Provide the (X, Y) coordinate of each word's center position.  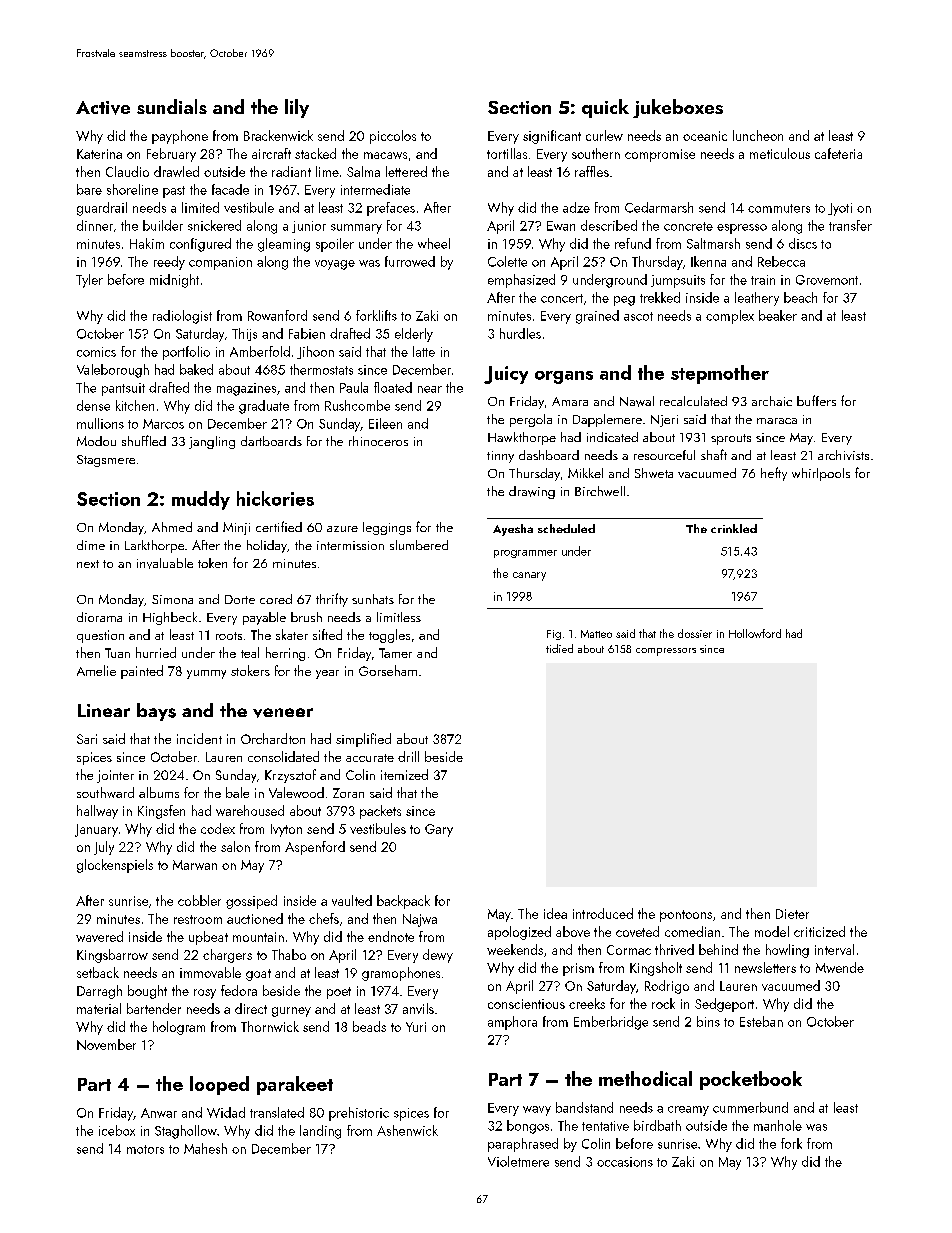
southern (596, 153)
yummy (206, 674)
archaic (772, 401)
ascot (638, 316)
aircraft (271, 153)
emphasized (521, 281)
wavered (99, 936)
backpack (403, 902)
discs (803, 243)
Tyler (89, 281)
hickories (275, 498)
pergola (531, 420)
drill (408, 756)
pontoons (686, 916)
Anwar (159, 1113)
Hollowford (755, 633)
